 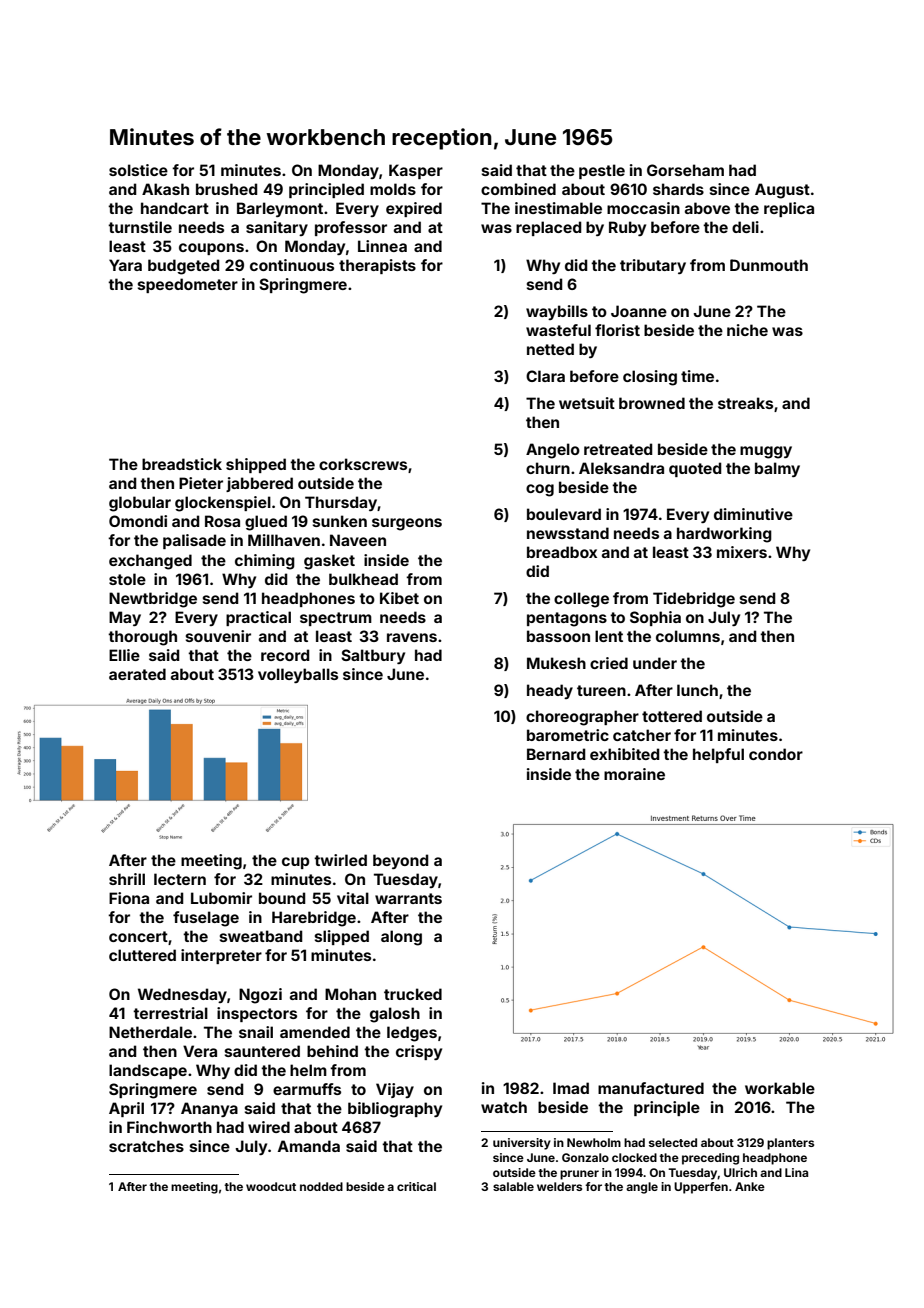 What do you see at coordinates (138, 170) in the screenshot?
I see `solstice` at bounding box center [138, 170].
